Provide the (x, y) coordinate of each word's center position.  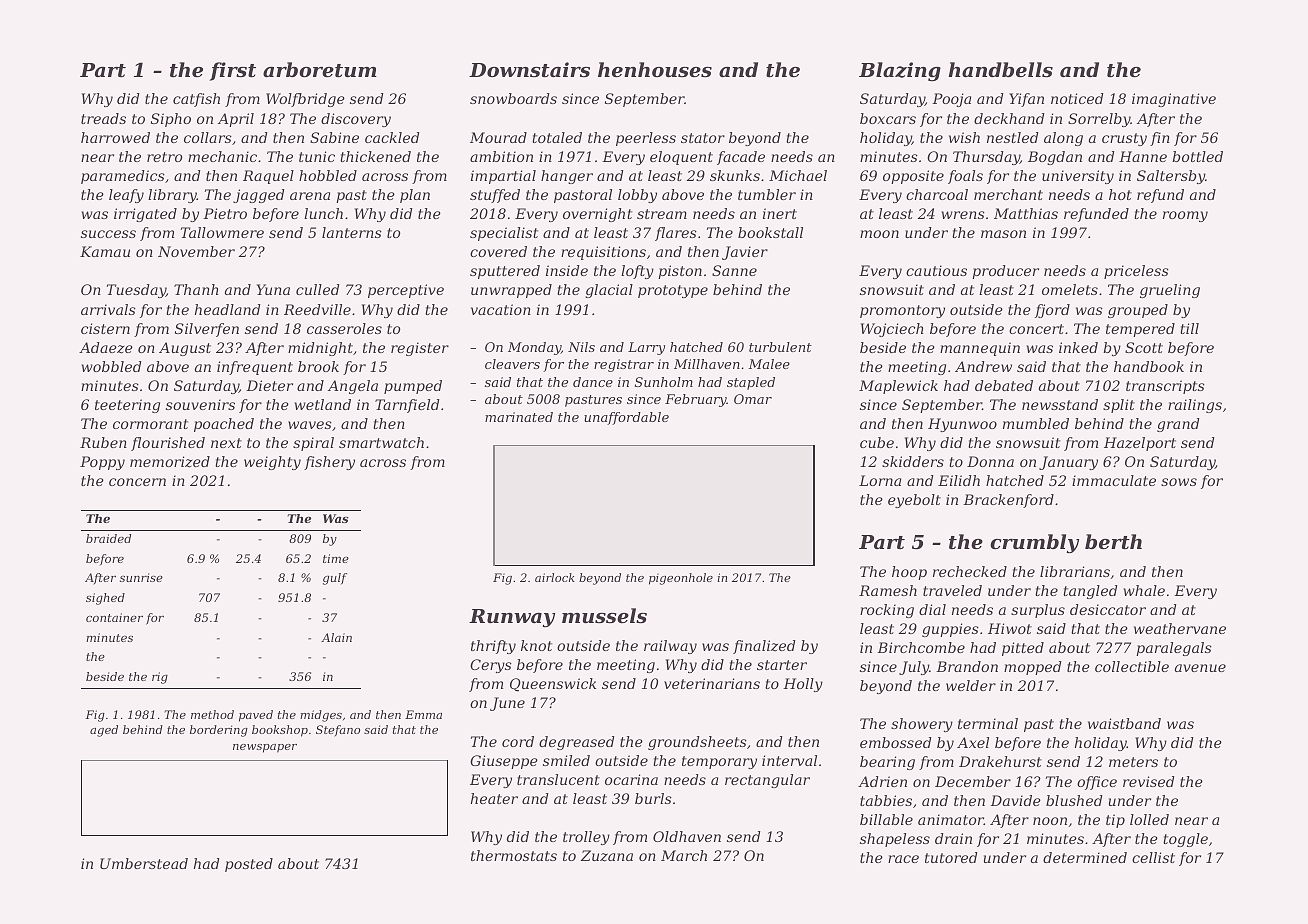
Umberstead (144, 863)
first (233, 71)
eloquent (681, 158)
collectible (1132, 666)
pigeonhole (681, 579)
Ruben (103, 442)
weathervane (1180, 628)
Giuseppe (504, 762)
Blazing (900, 72)
